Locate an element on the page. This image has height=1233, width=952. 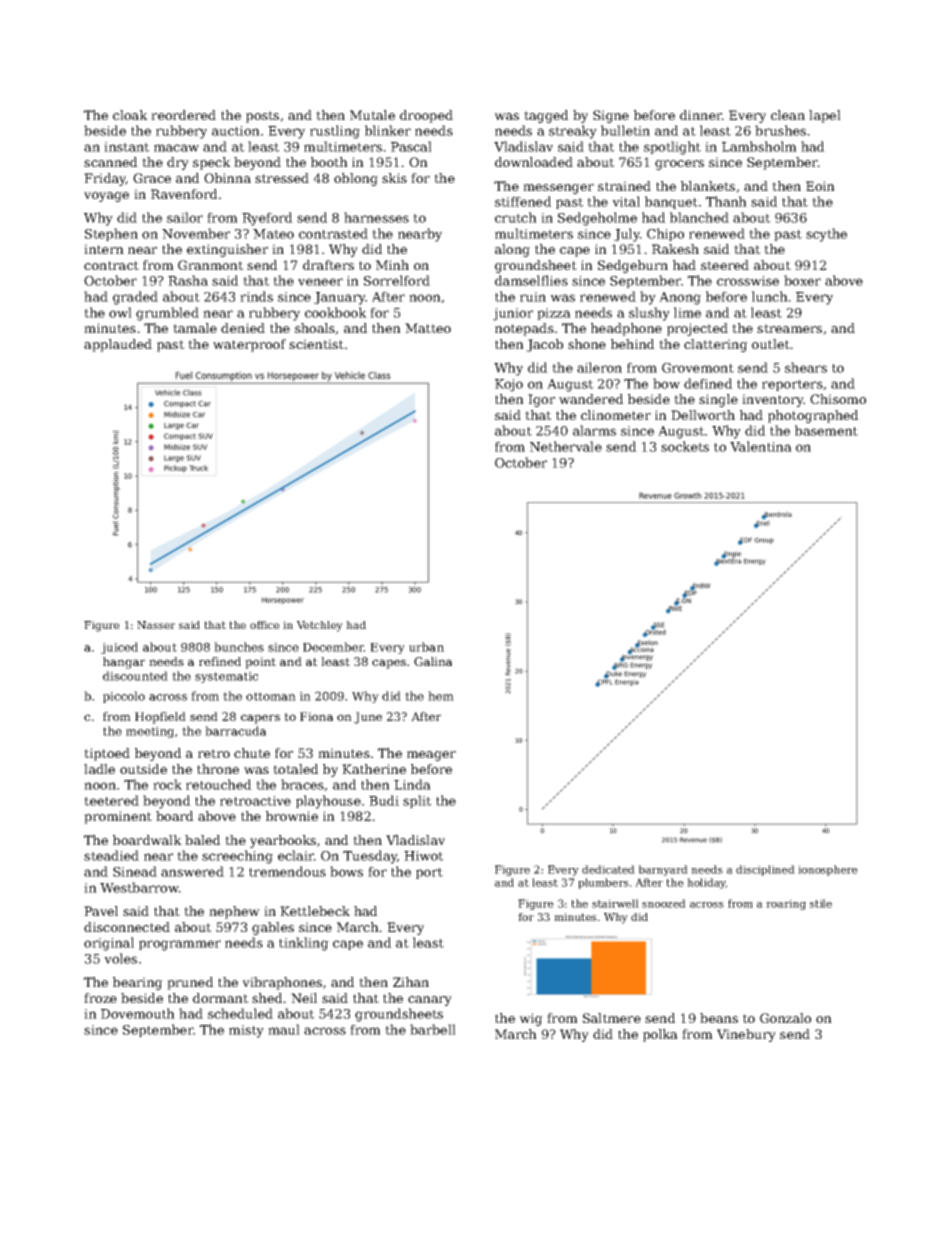
Pavel is located at coordinates (101, 911).
